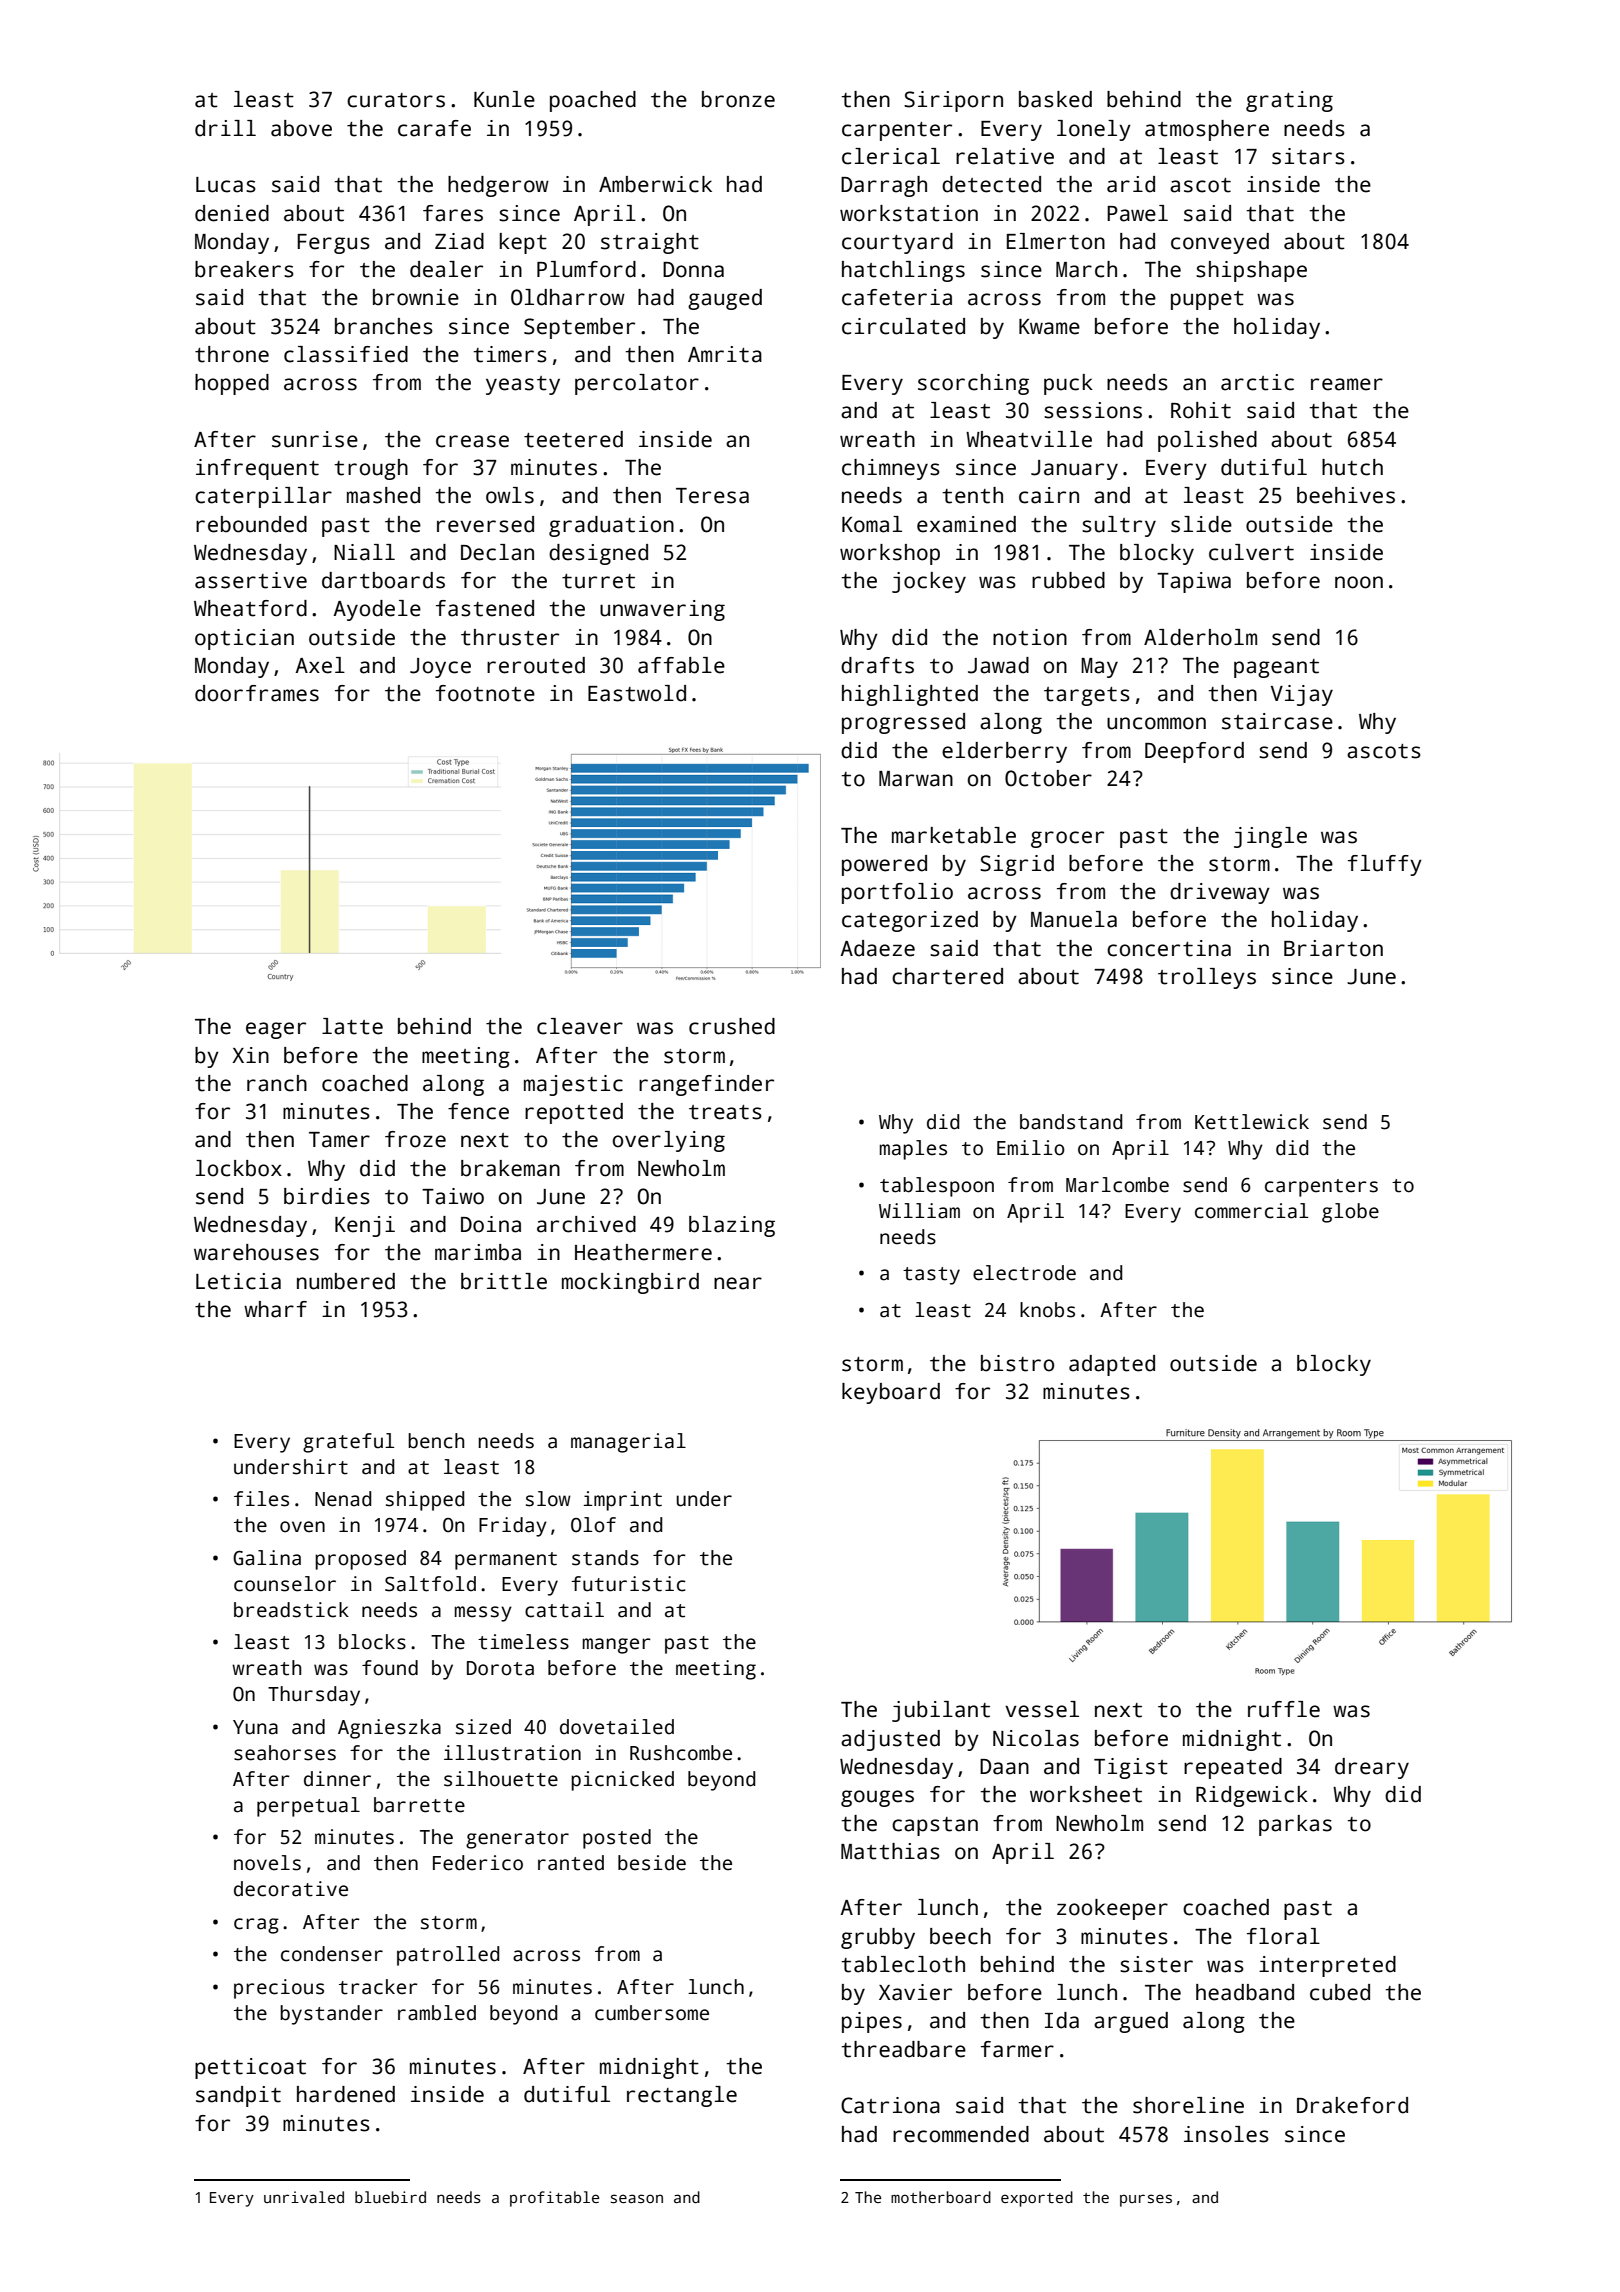 The image size is (1620, 2292). What do you see at coordinates (446, 269) in the screenshot?
I see `dealer` at bounding box center [446, 269].
